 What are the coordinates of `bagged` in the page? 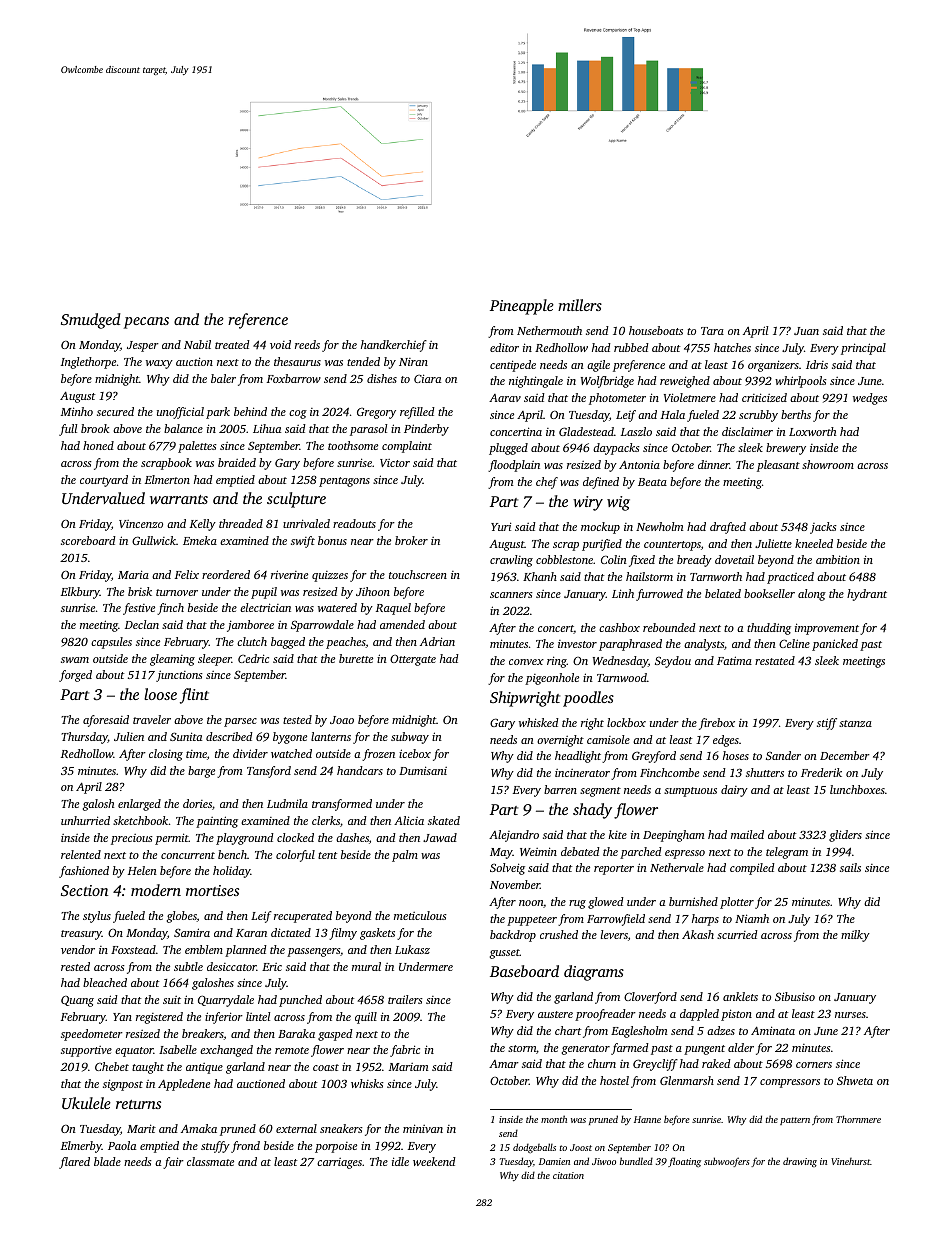 It's located at (288, 643).
